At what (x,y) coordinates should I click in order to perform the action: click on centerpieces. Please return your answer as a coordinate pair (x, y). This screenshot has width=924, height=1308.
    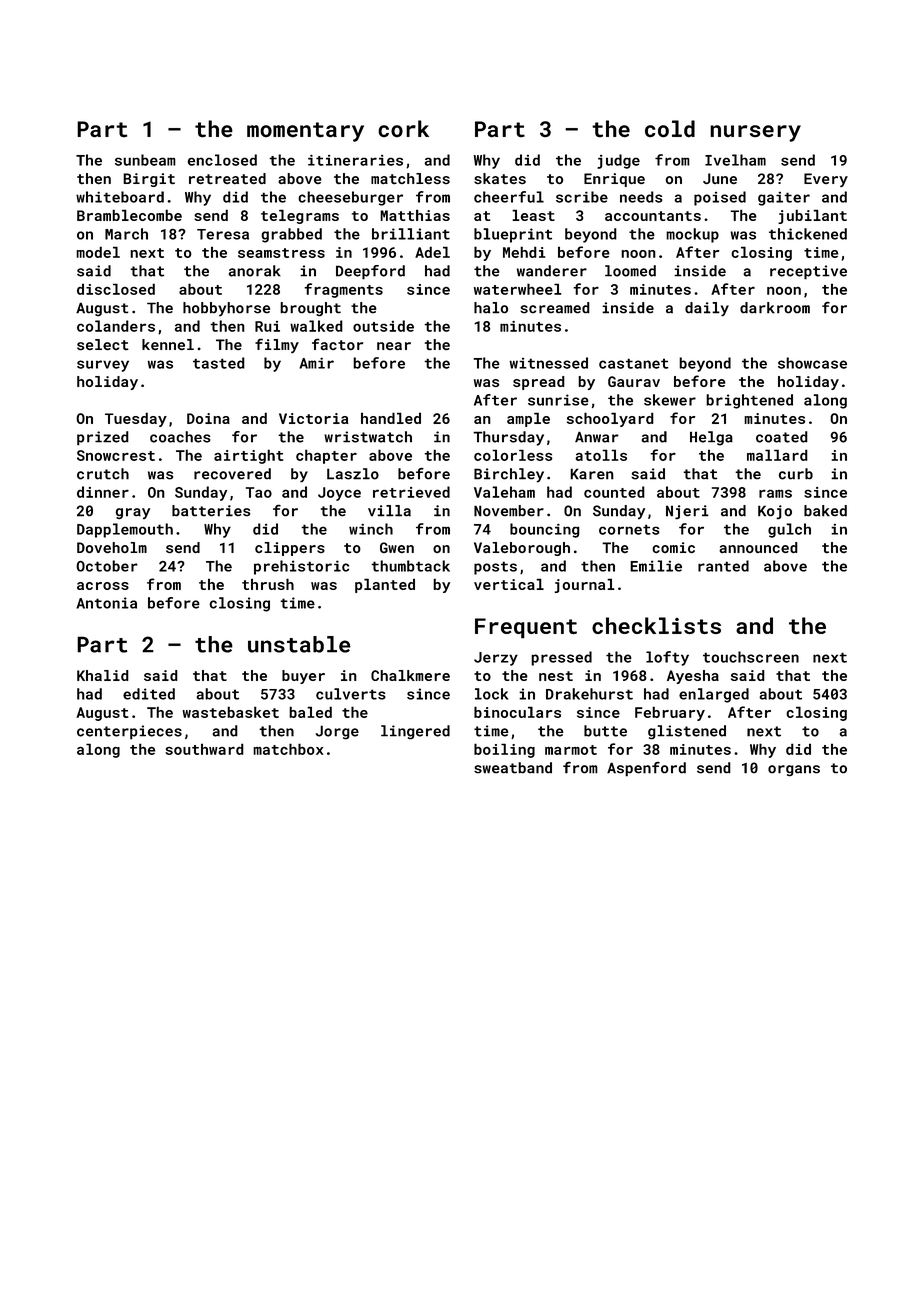
    Looking at the image, I should click on (129, 732).
